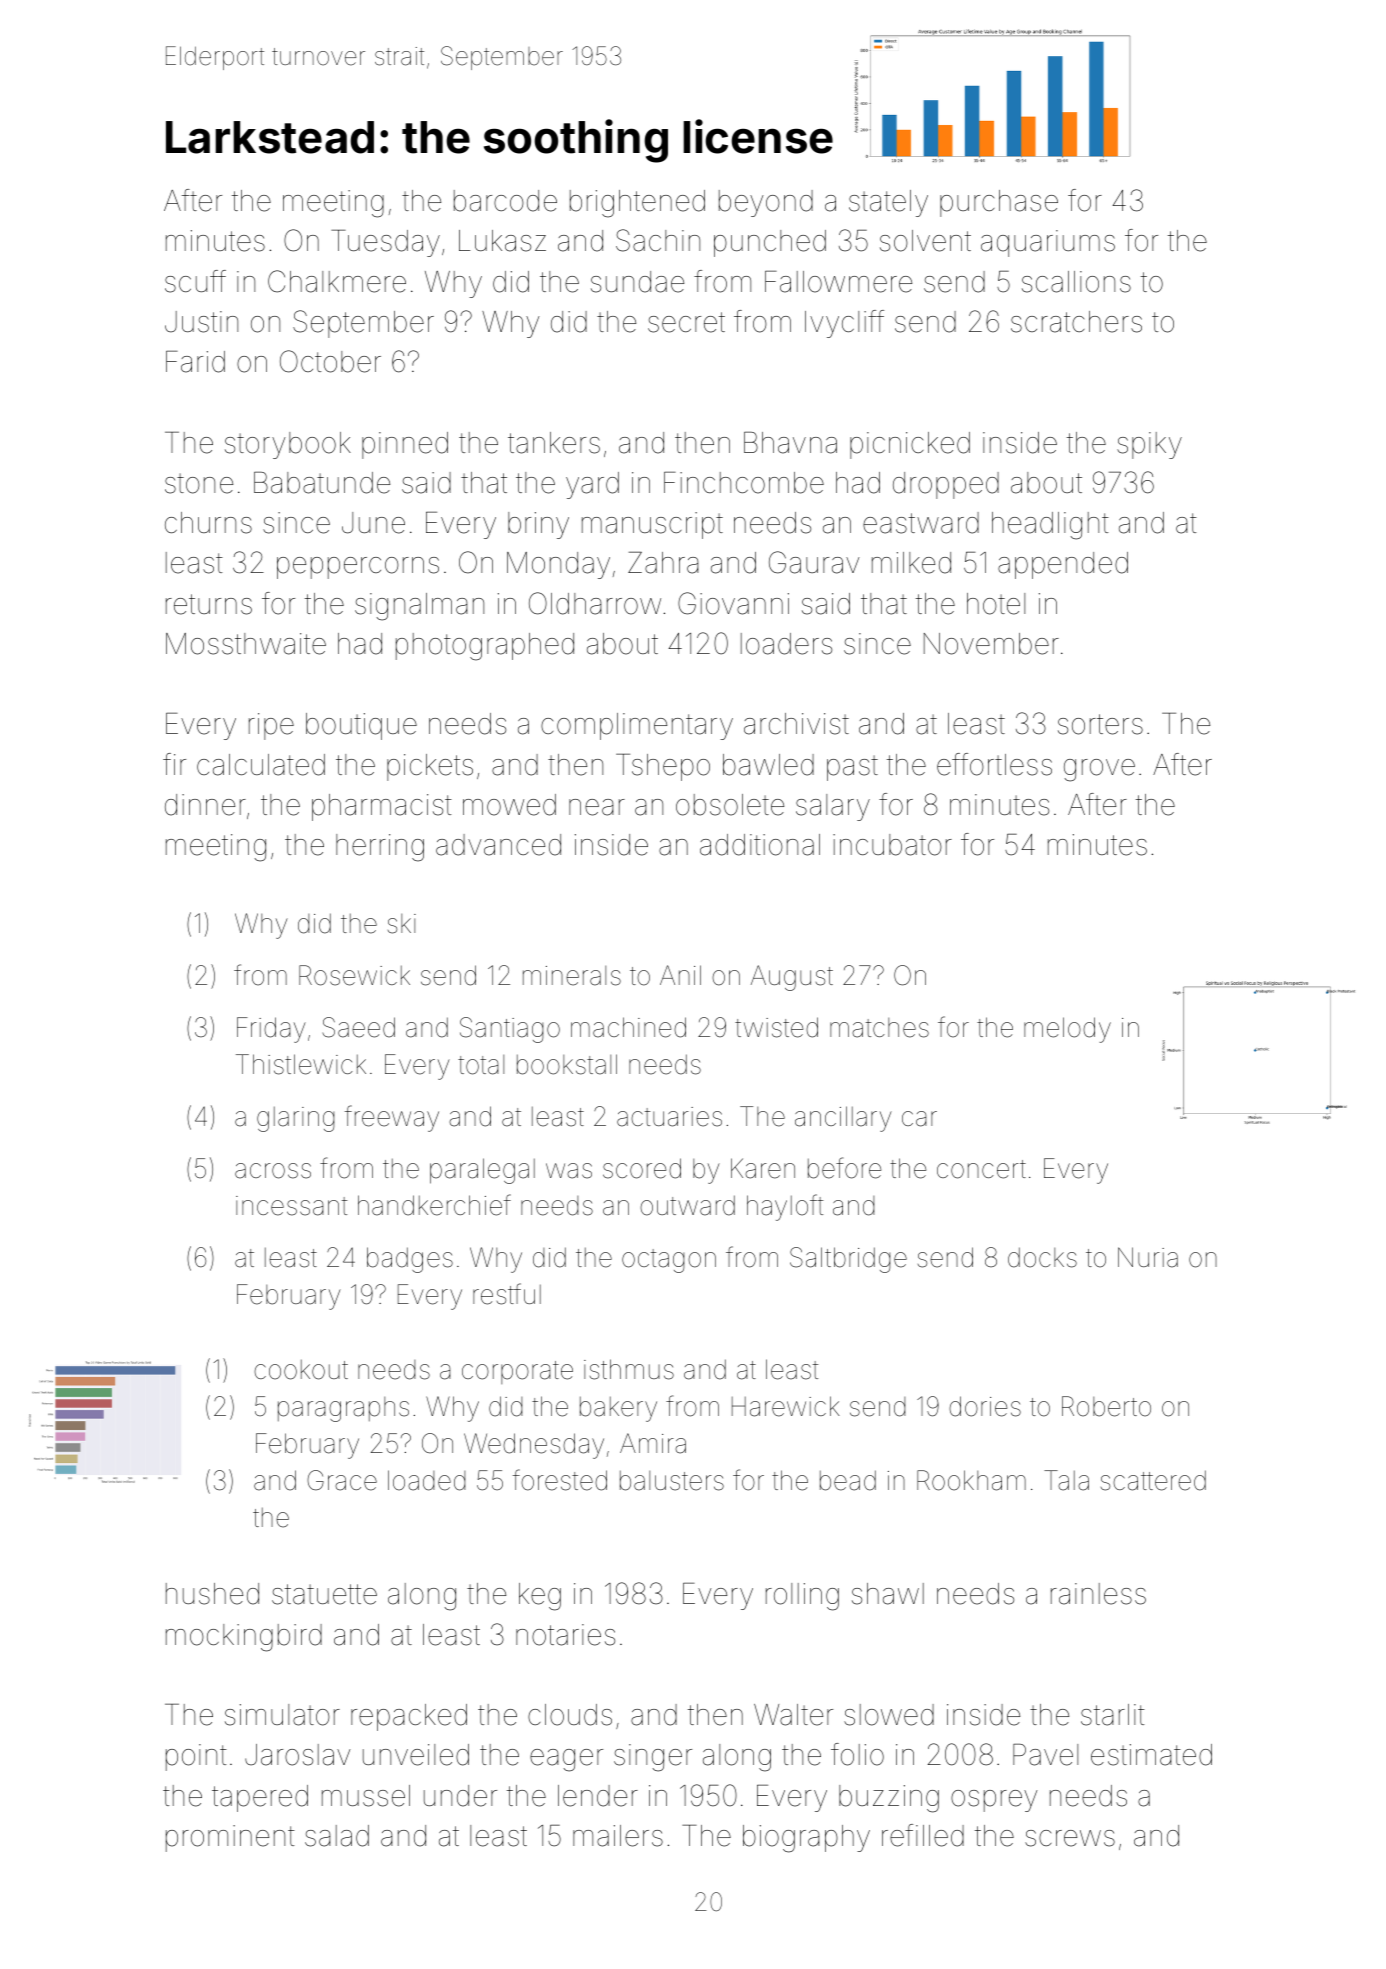 The width and height of the document is (1386, 1969). What do you see at coordinates (195, 281) in the document?
I see `scuff` at bounding box center [195, 281].
